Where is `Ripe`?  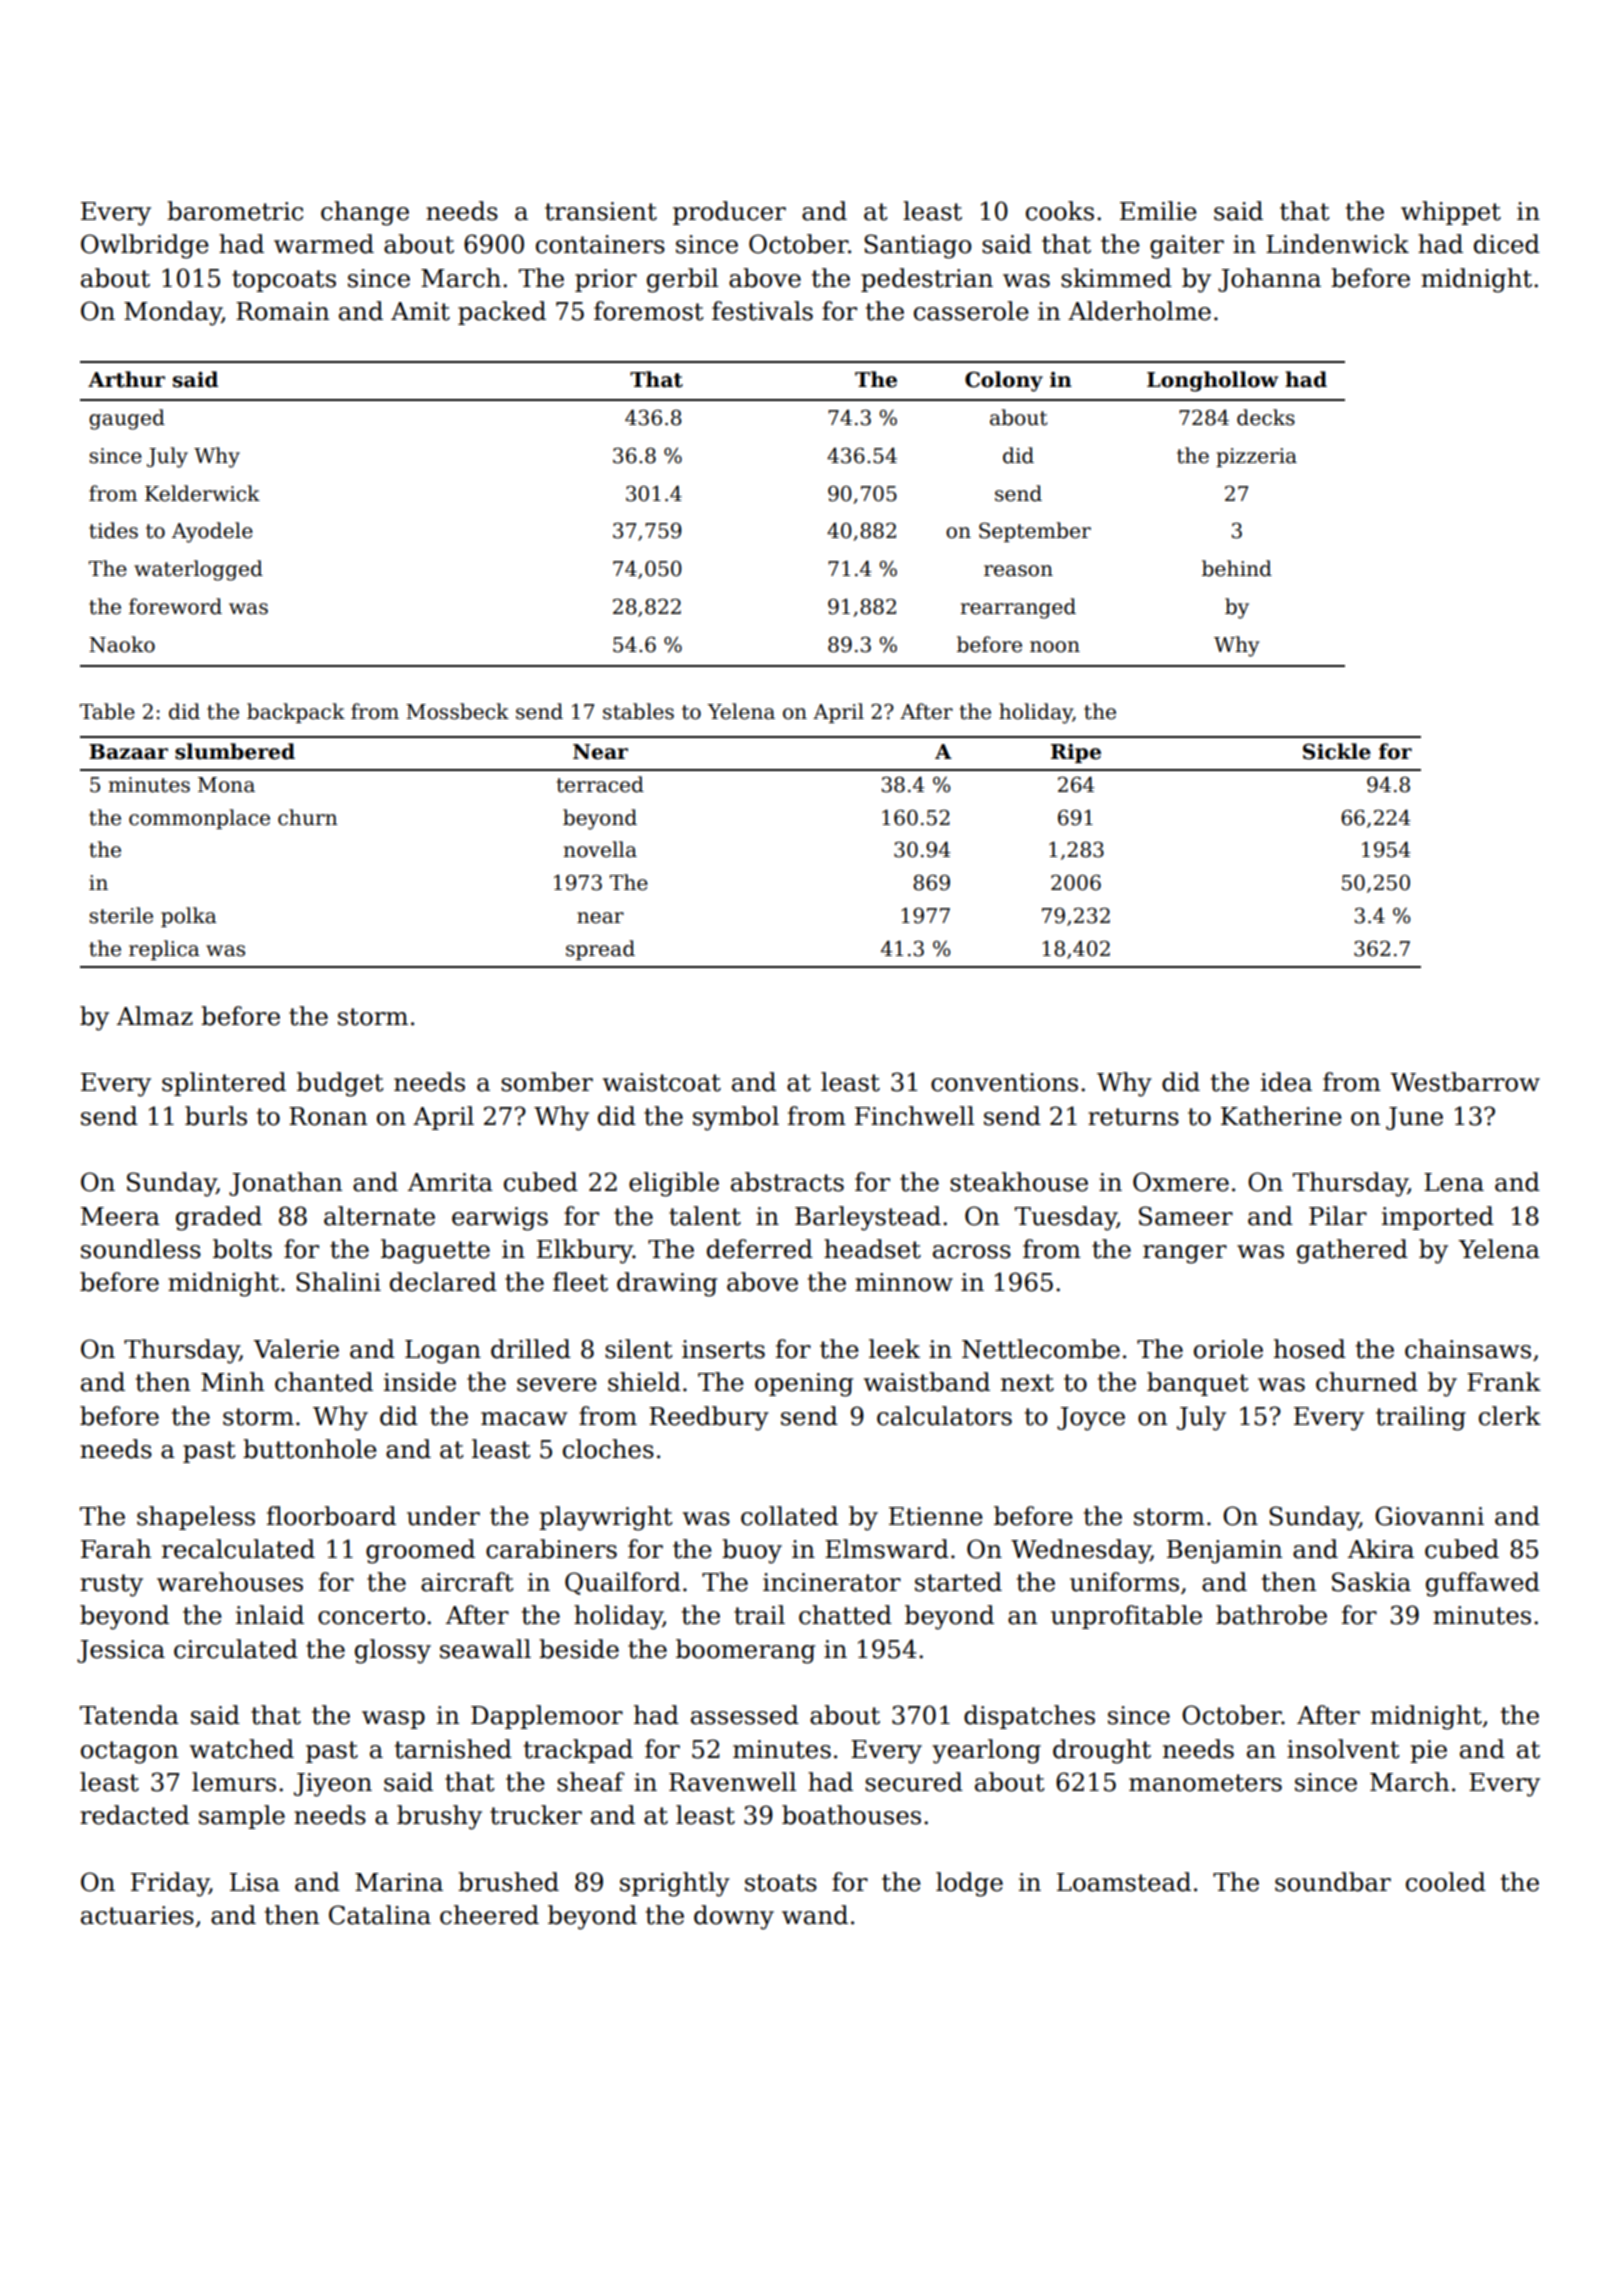
Ripe is located at coordinates (1076, 753).
